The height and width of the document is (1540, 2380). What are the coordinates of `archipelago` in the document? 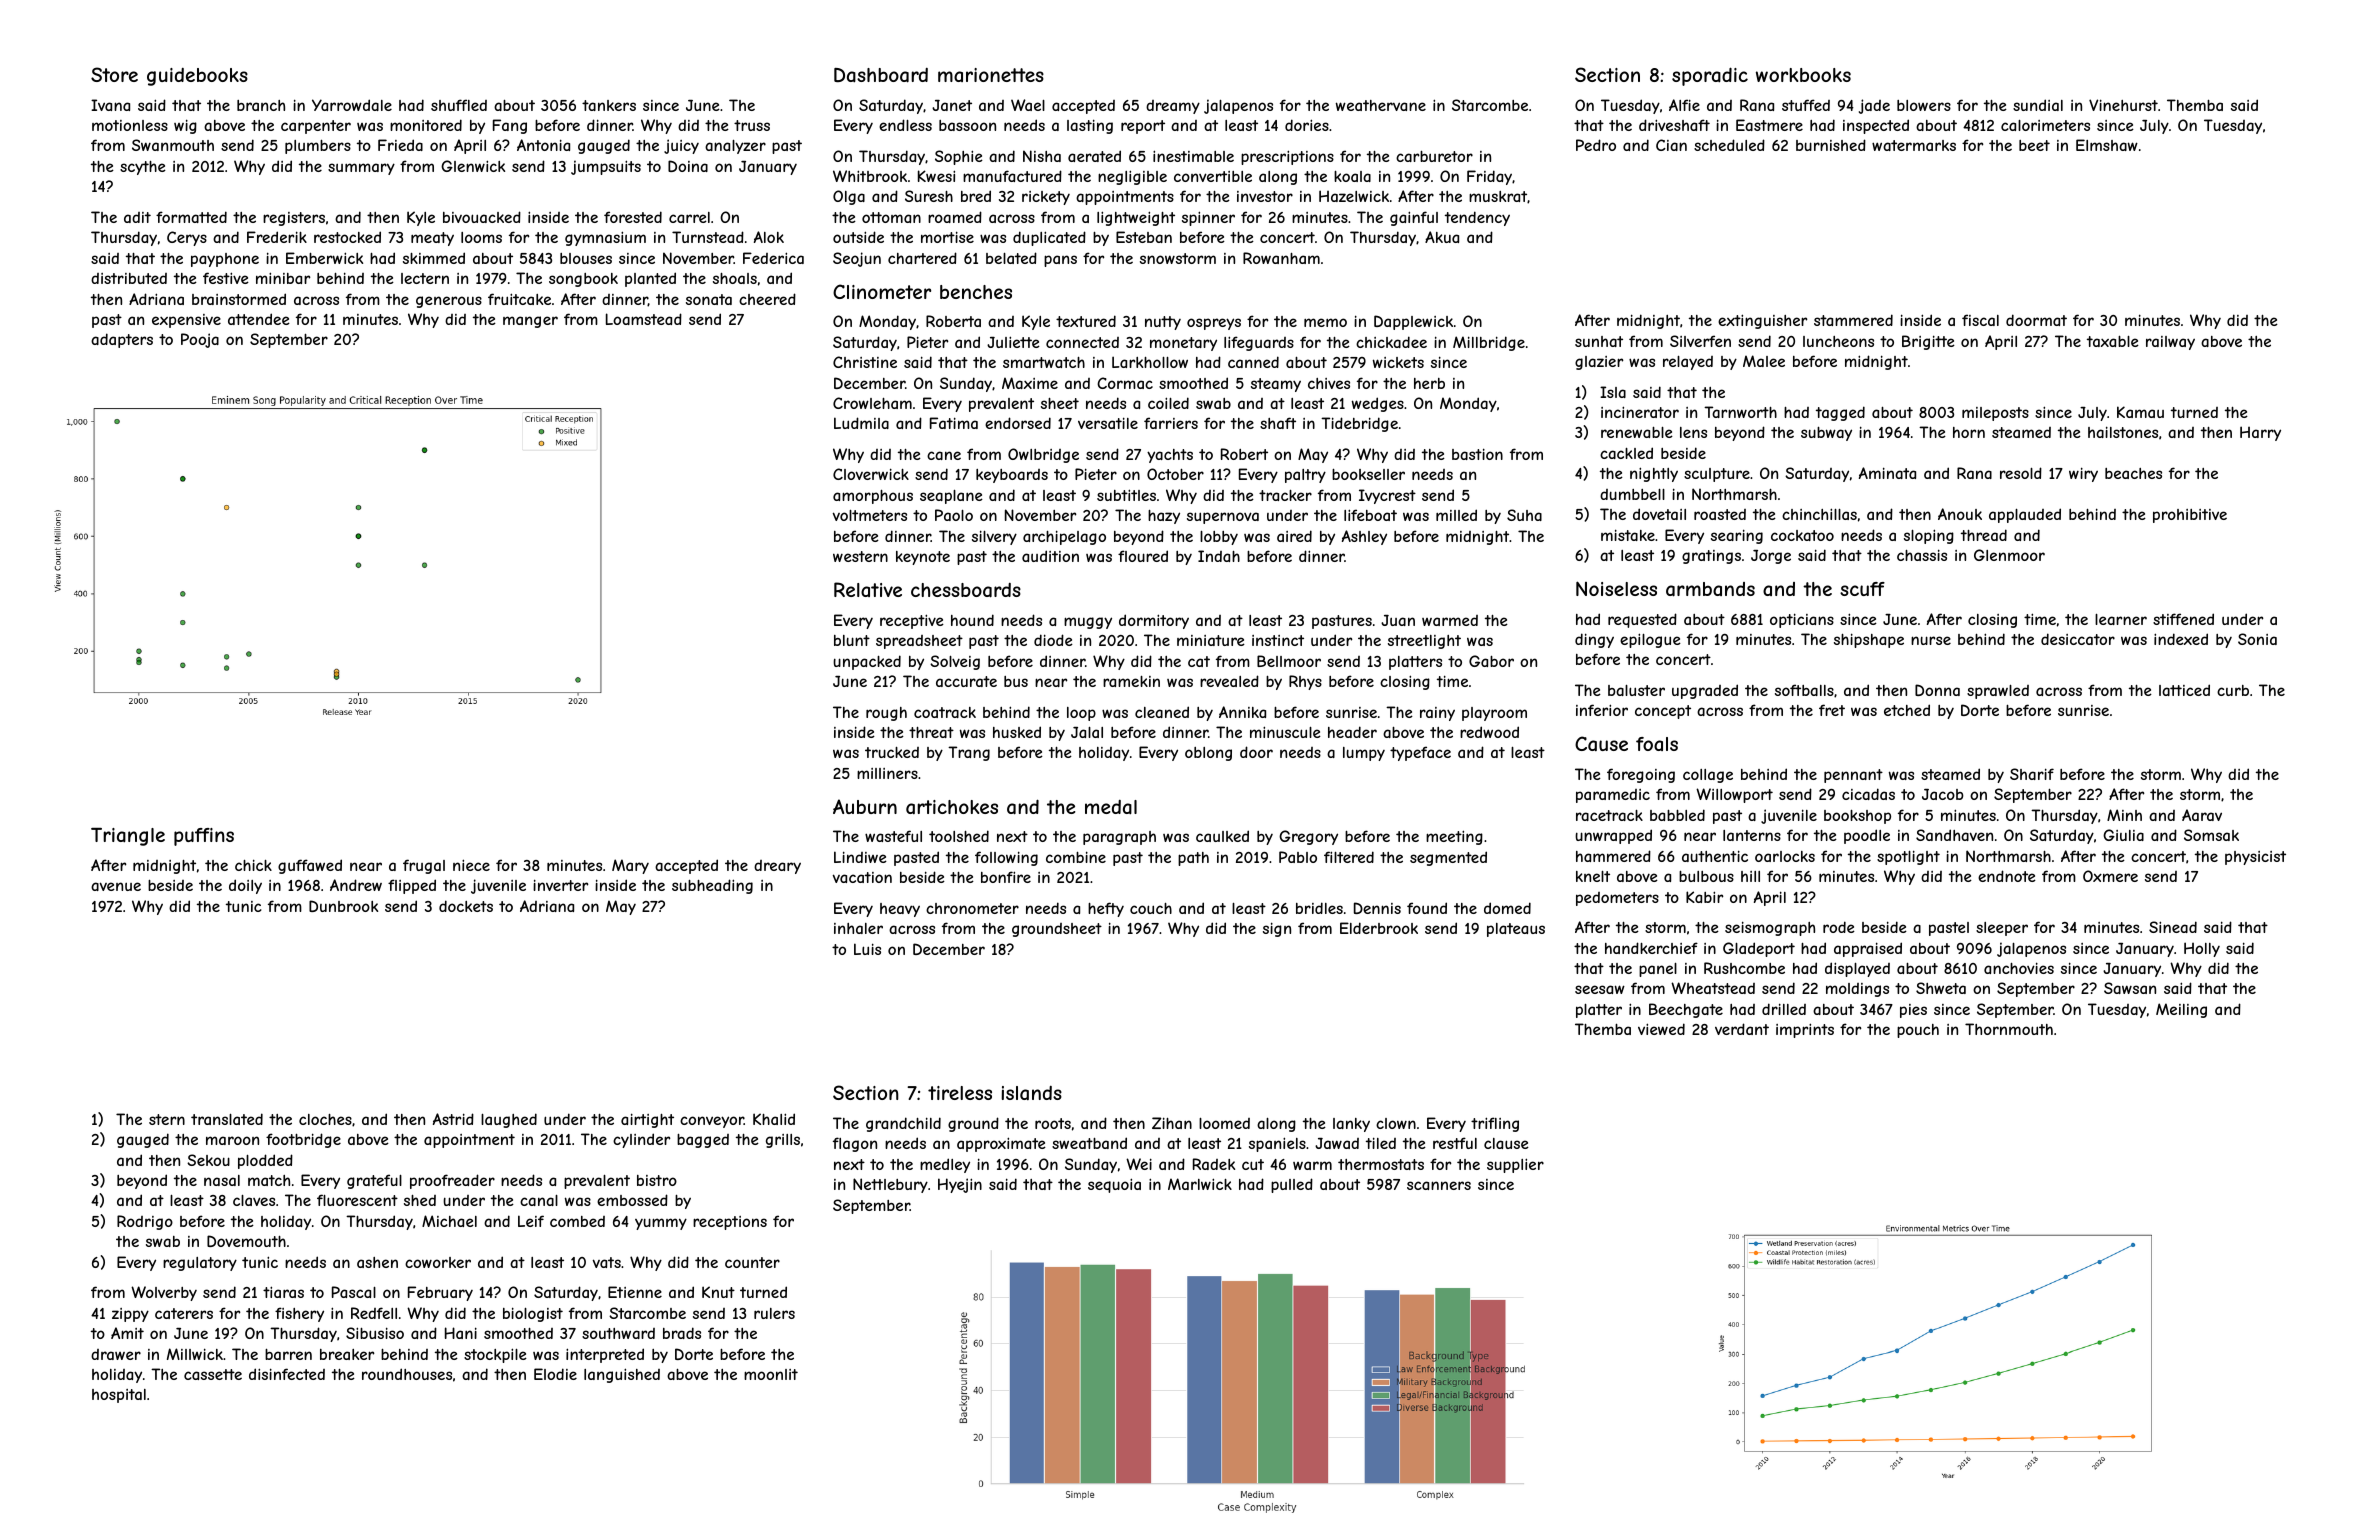 It's located at (1064, 537).
